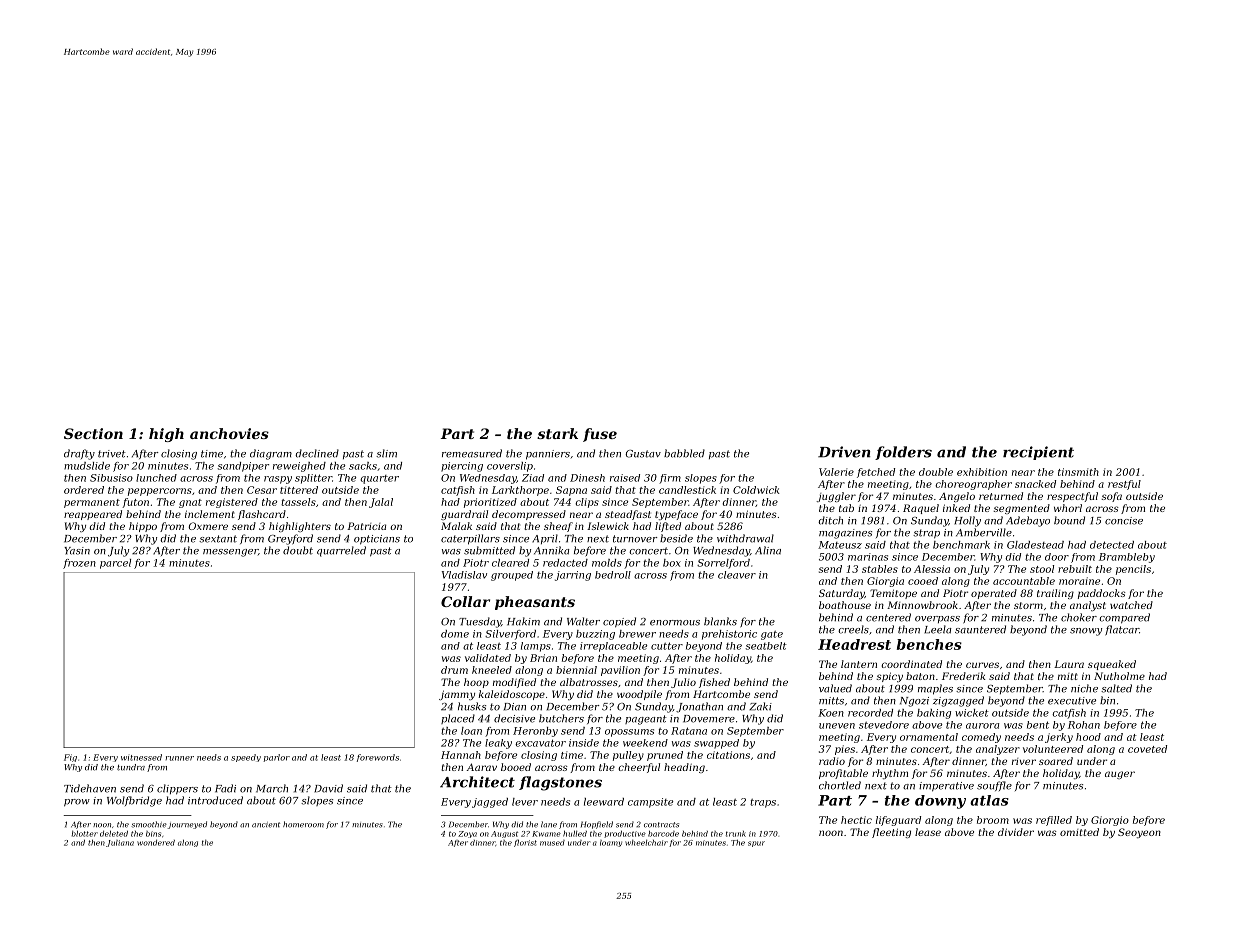 This screenshot has width=1233, height=952. Describe the element at coordinates (565, 563) in the screenshot. I see `redacted` at that location.
